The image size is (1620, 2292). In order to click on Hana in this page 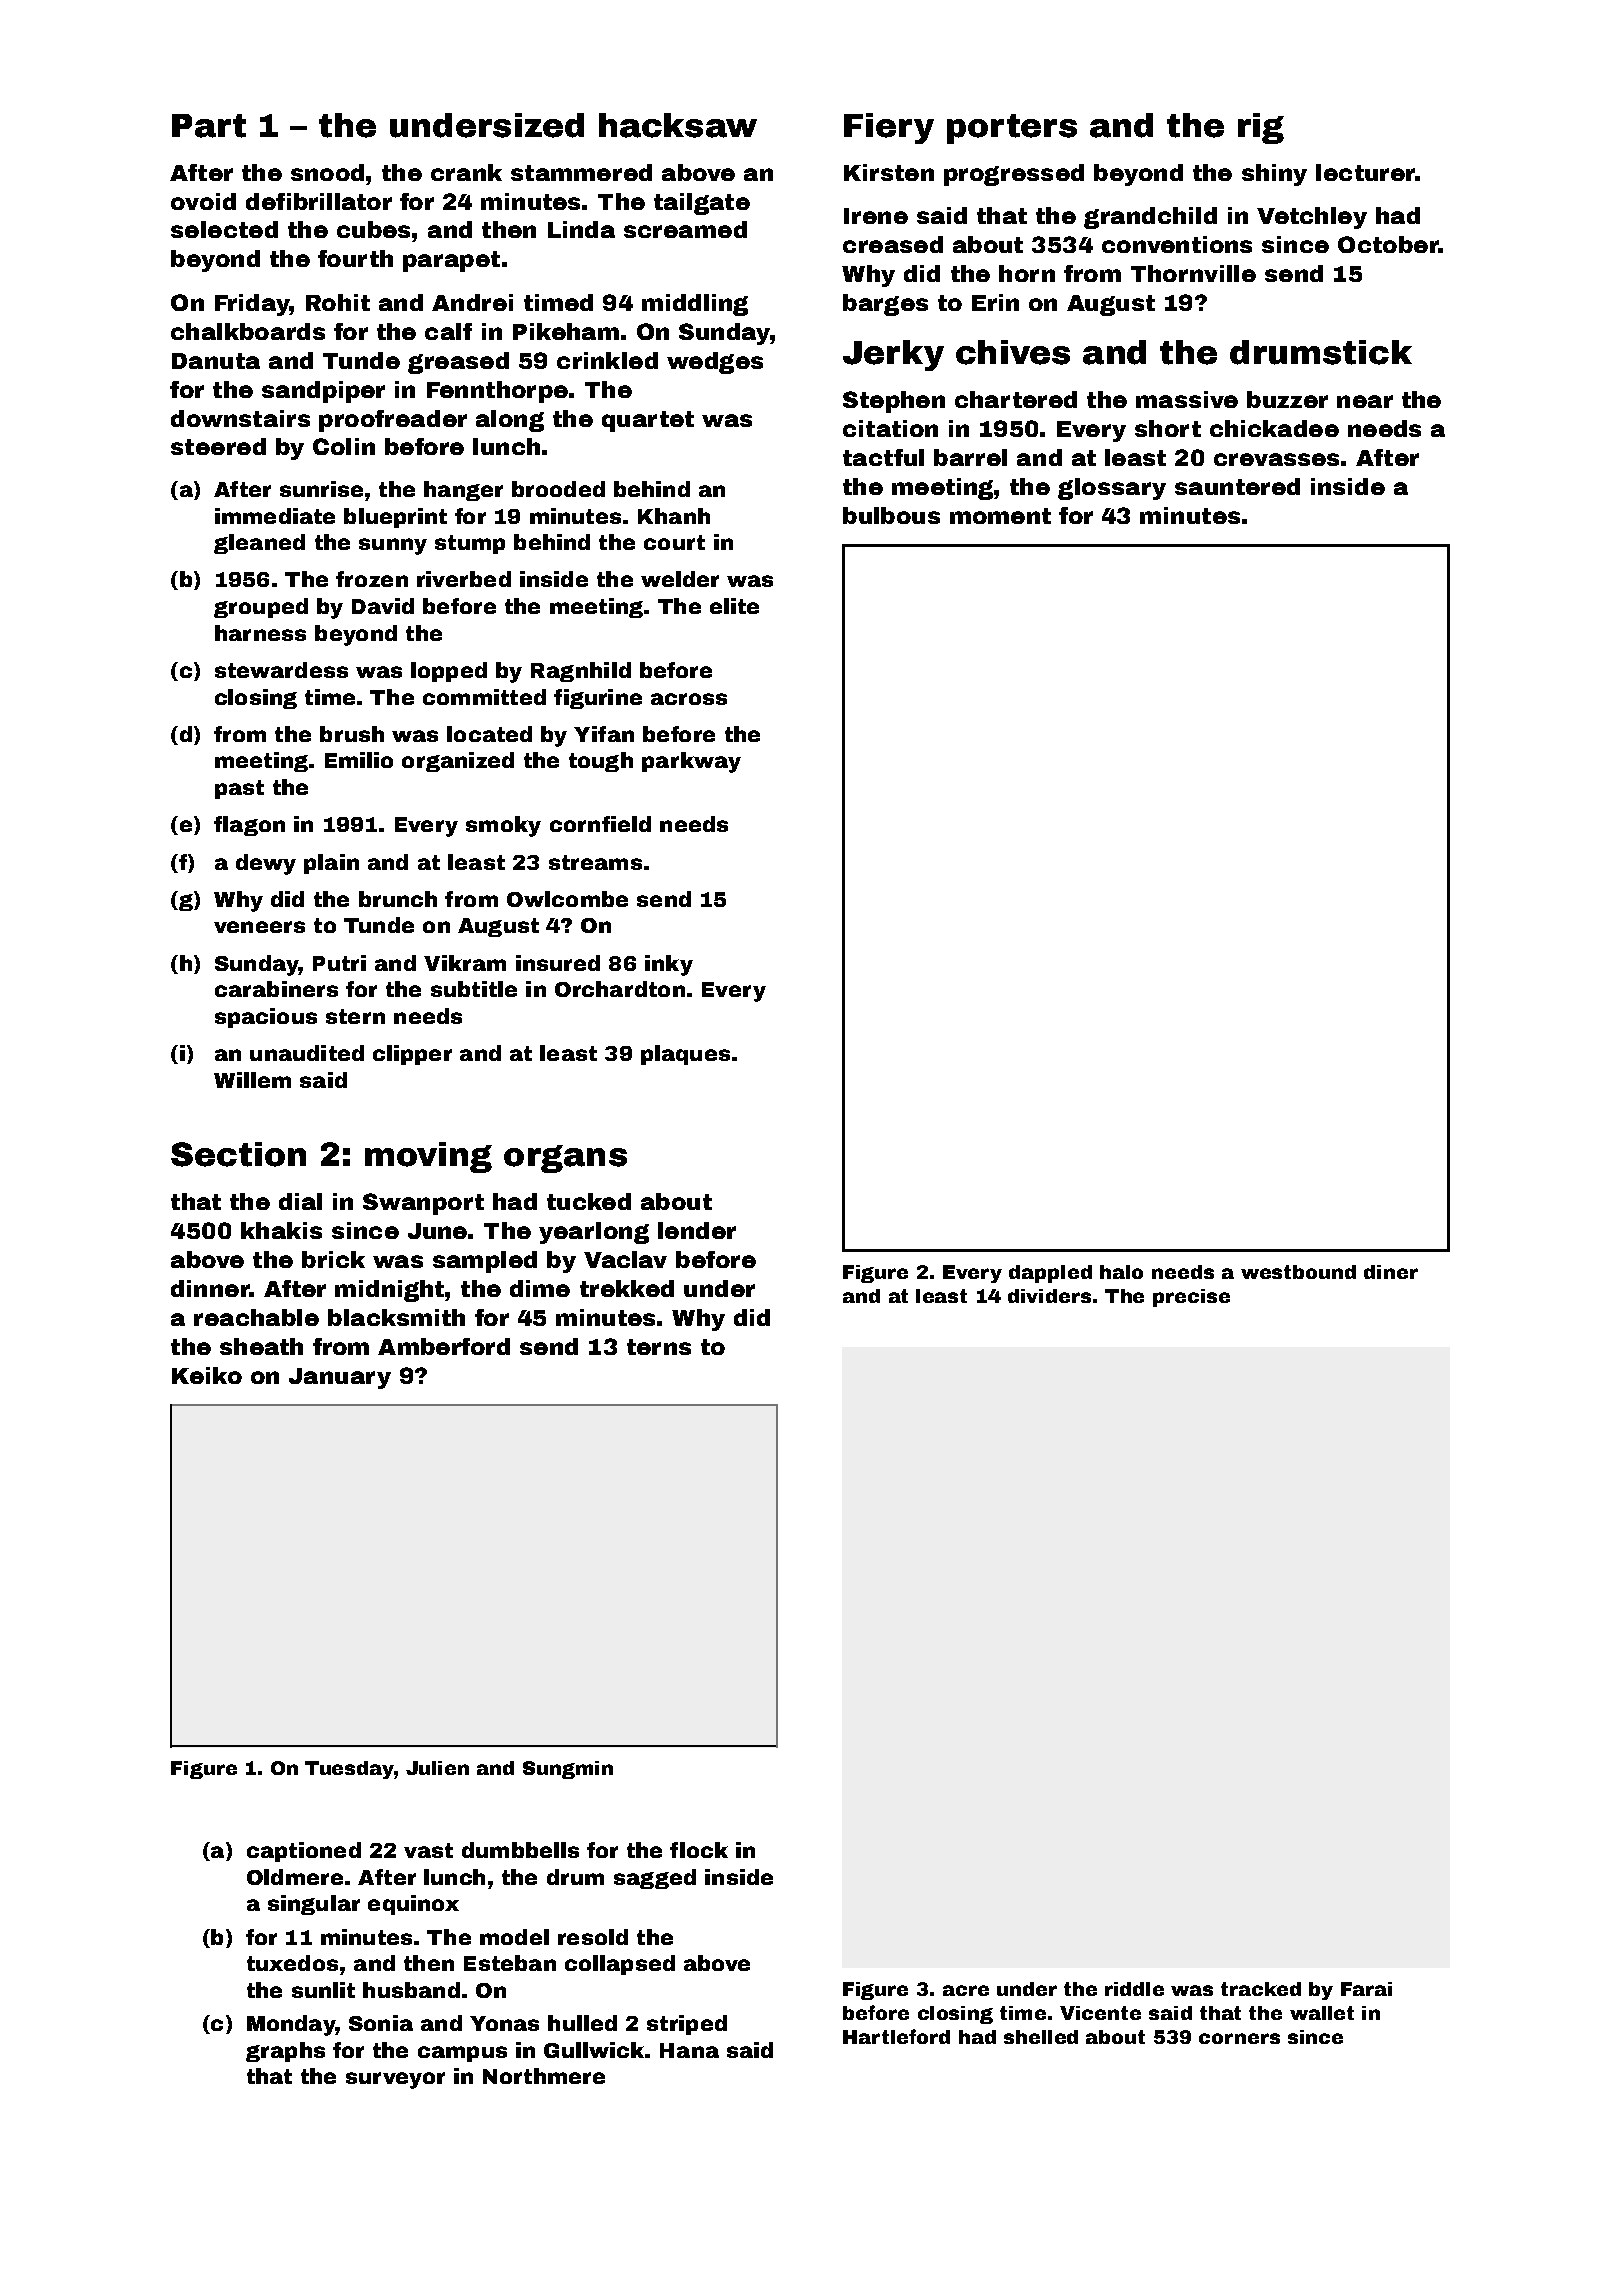, I will do `click(689, 2050)`.
